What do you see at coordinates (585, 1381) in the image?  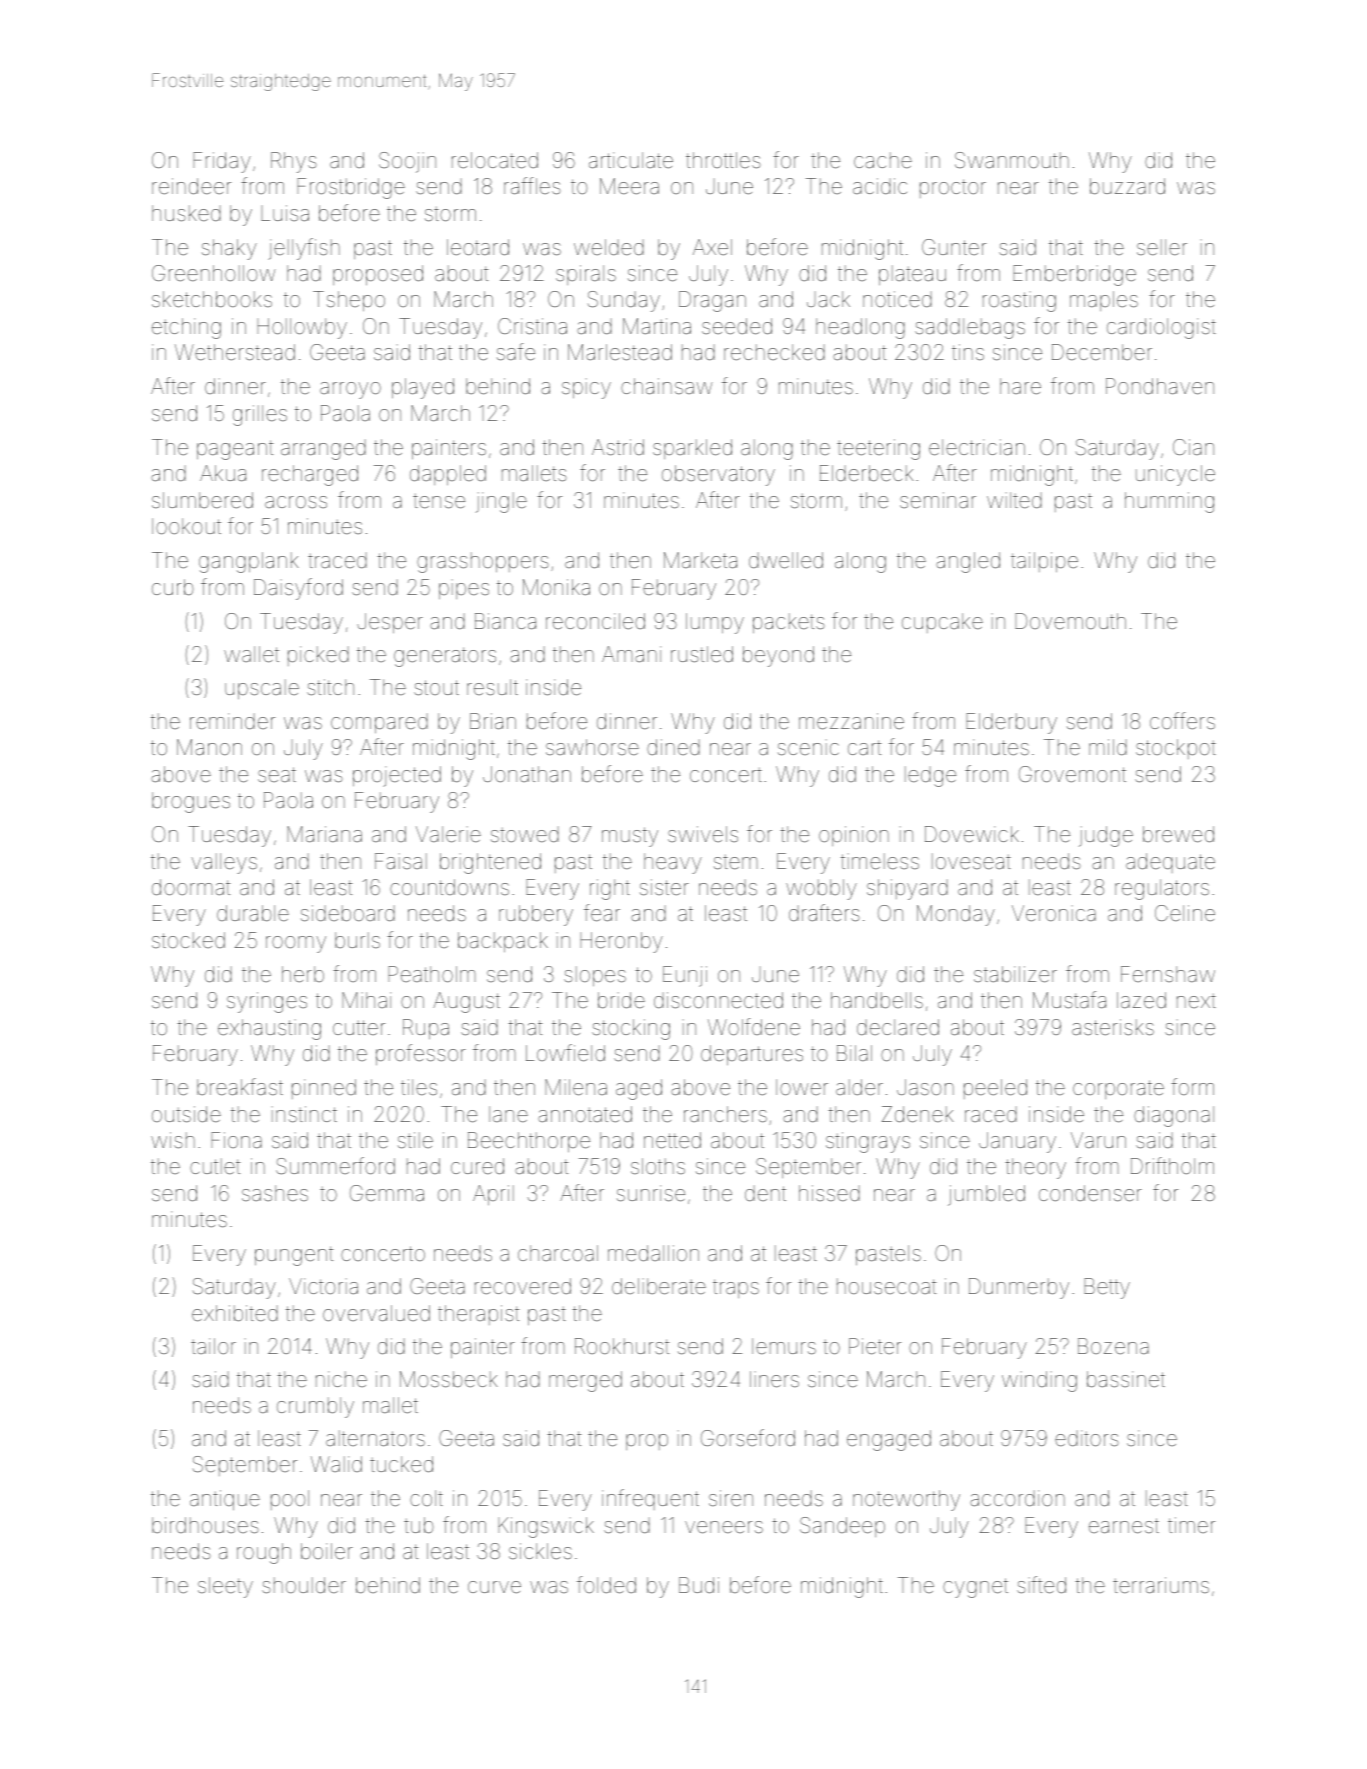 I see `merged` at bounding box center [585, 1381].
